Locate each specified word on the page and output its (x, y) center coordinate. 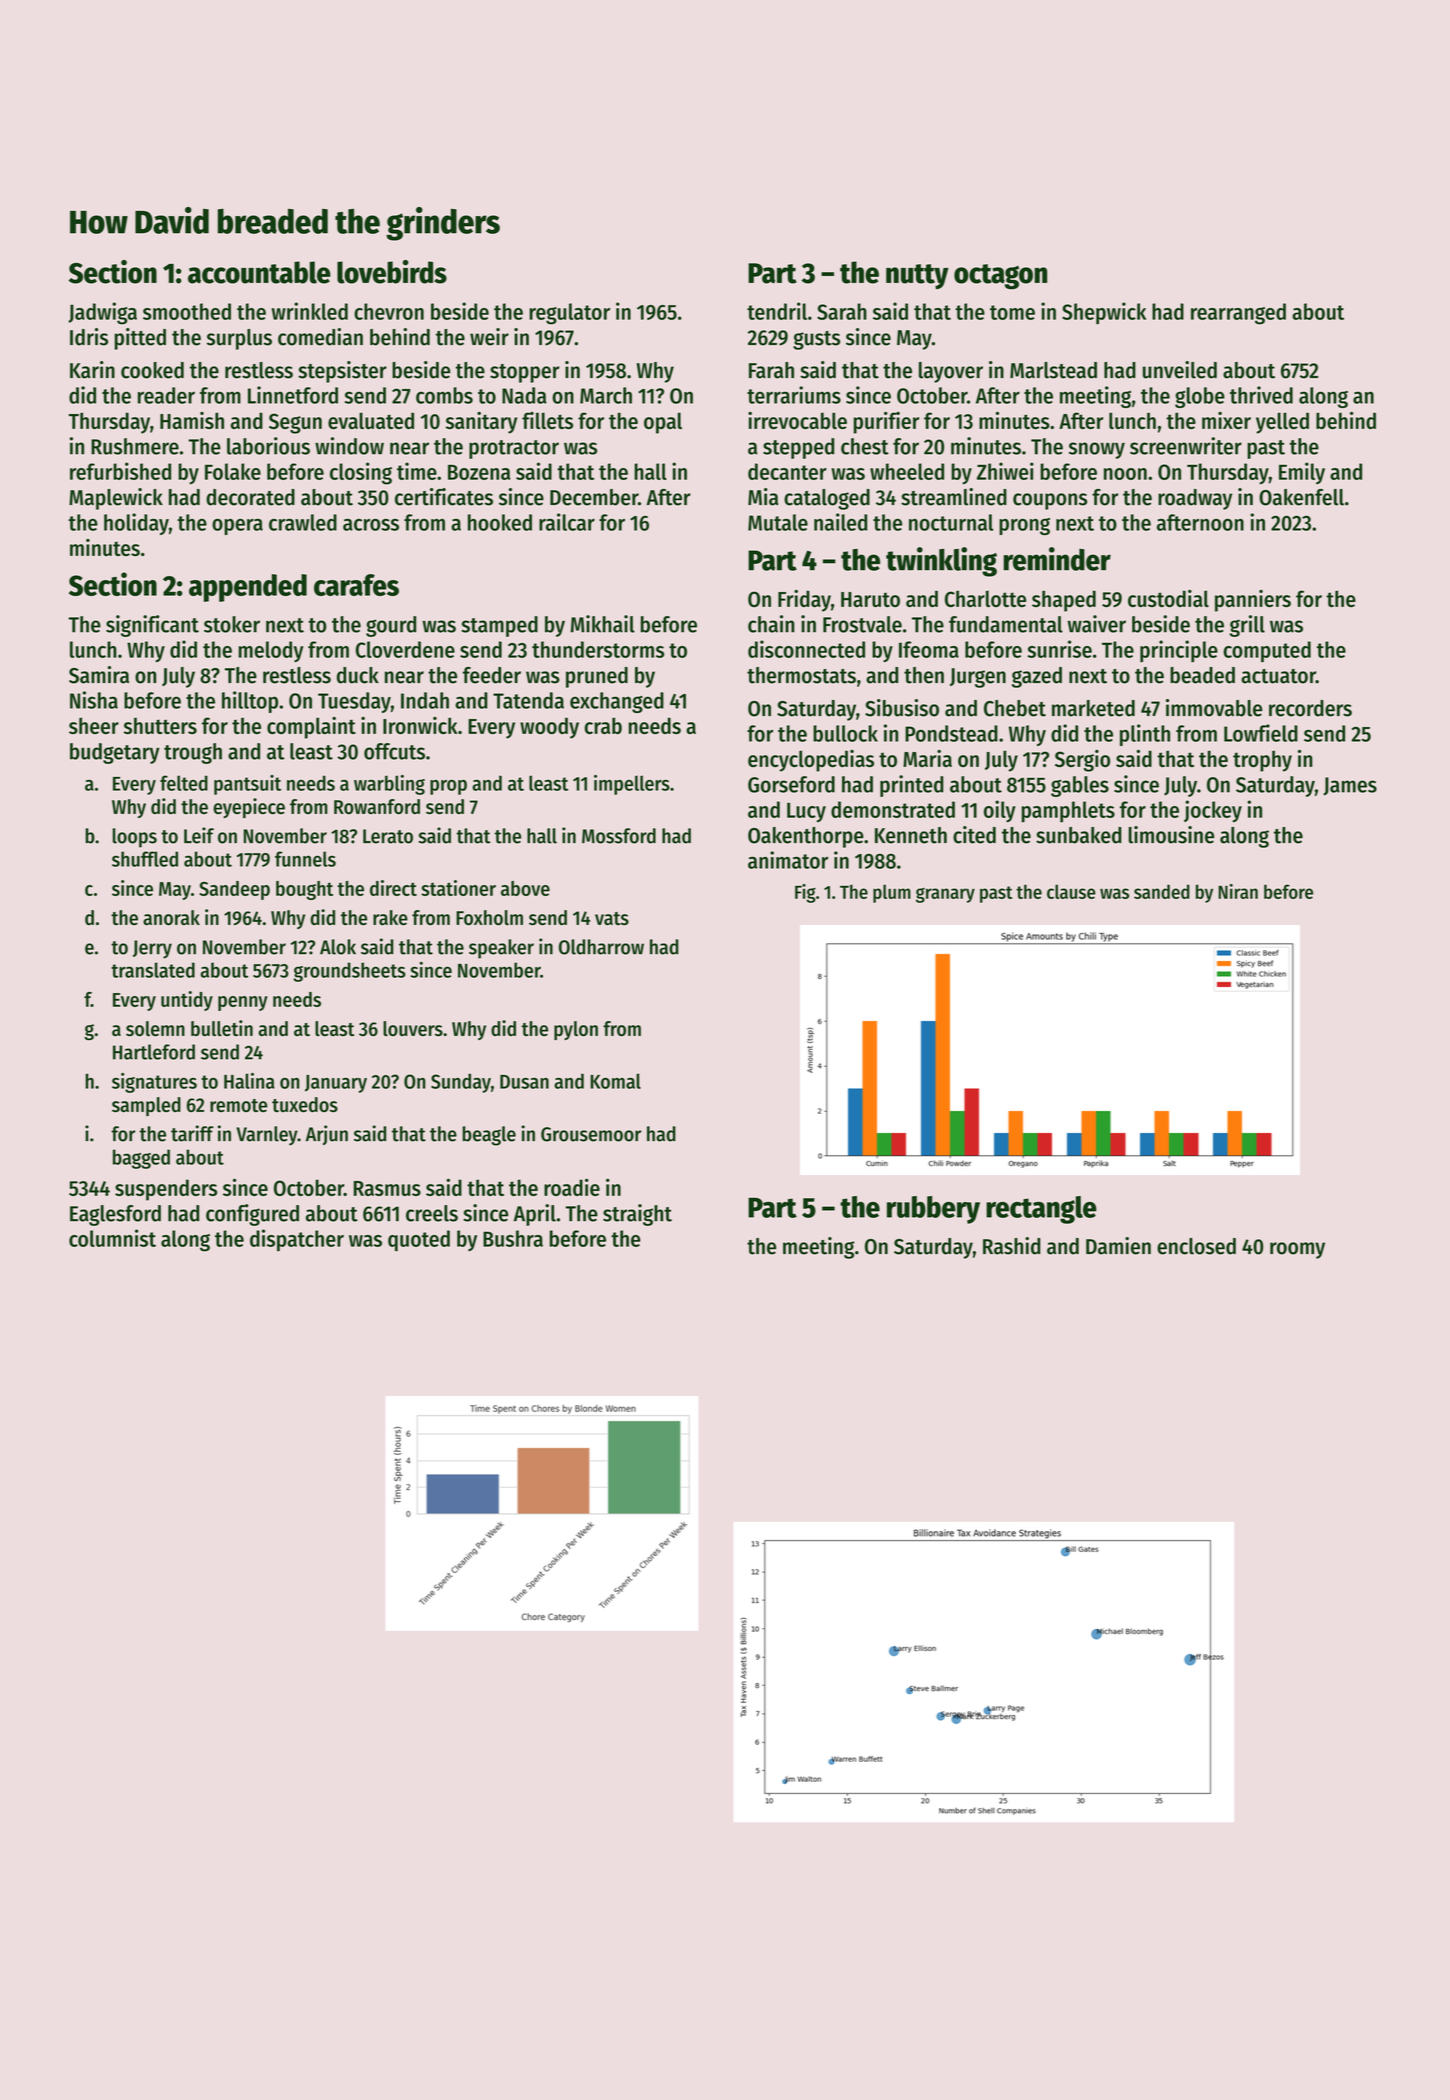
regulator (569, 314)
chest (865, 446)
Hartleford (154, 1052)
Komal (615, 1081)
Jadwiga (102, 313)
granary (945, 895)
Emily (1302, 473)
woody (549, 728)
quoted (419, 1240)
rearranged (1238, 314)
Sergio (1082, 761)
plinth (1145, 735)
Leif (199, 835)
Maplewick (116, 499)
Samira (99, 675)
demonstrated (893, 809)
